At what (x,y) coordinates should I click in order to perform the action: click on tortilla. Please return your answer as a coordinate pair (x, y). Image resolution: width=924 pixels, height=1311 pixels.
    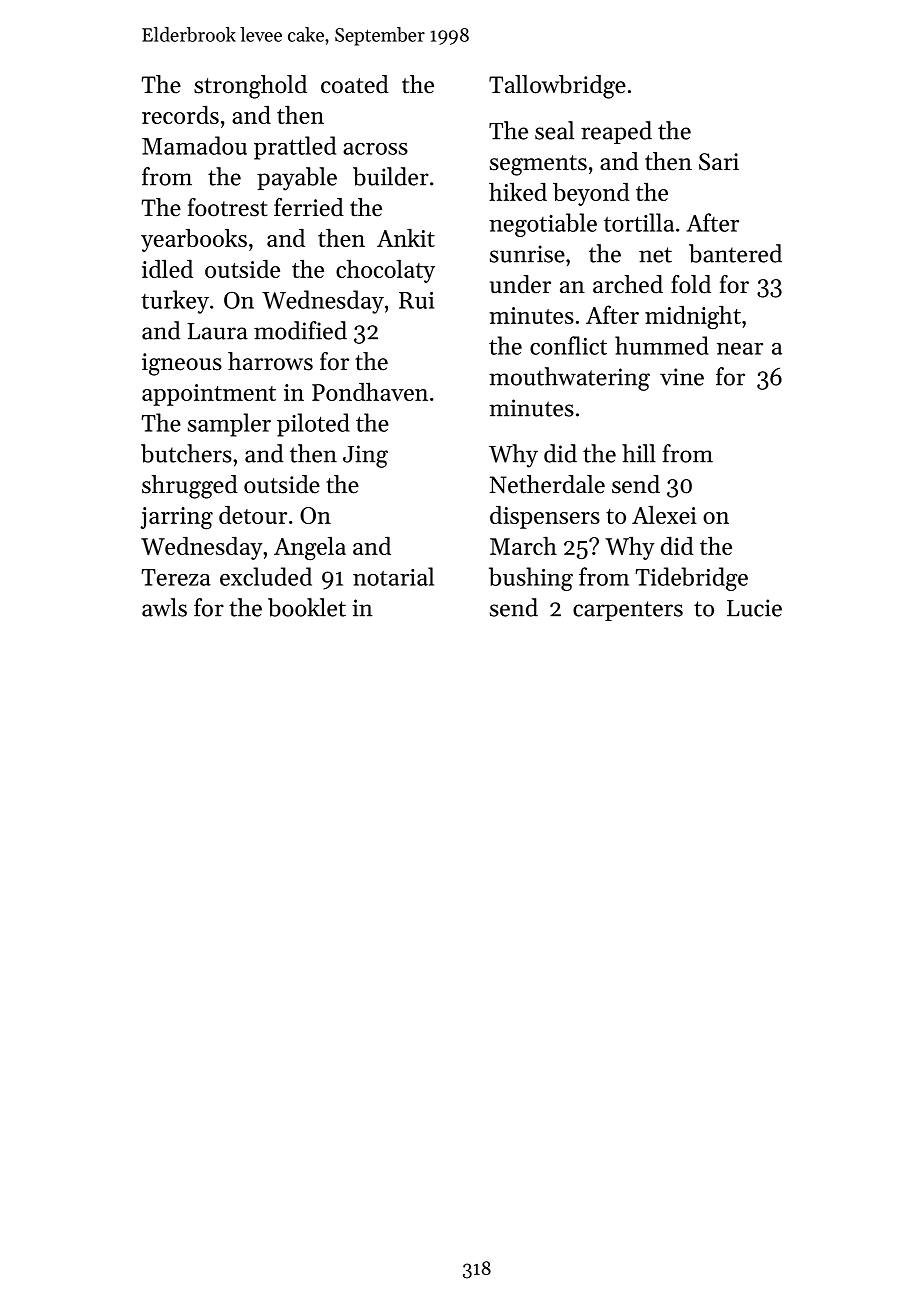
    Looking at the image, I should click on (639, 222).
